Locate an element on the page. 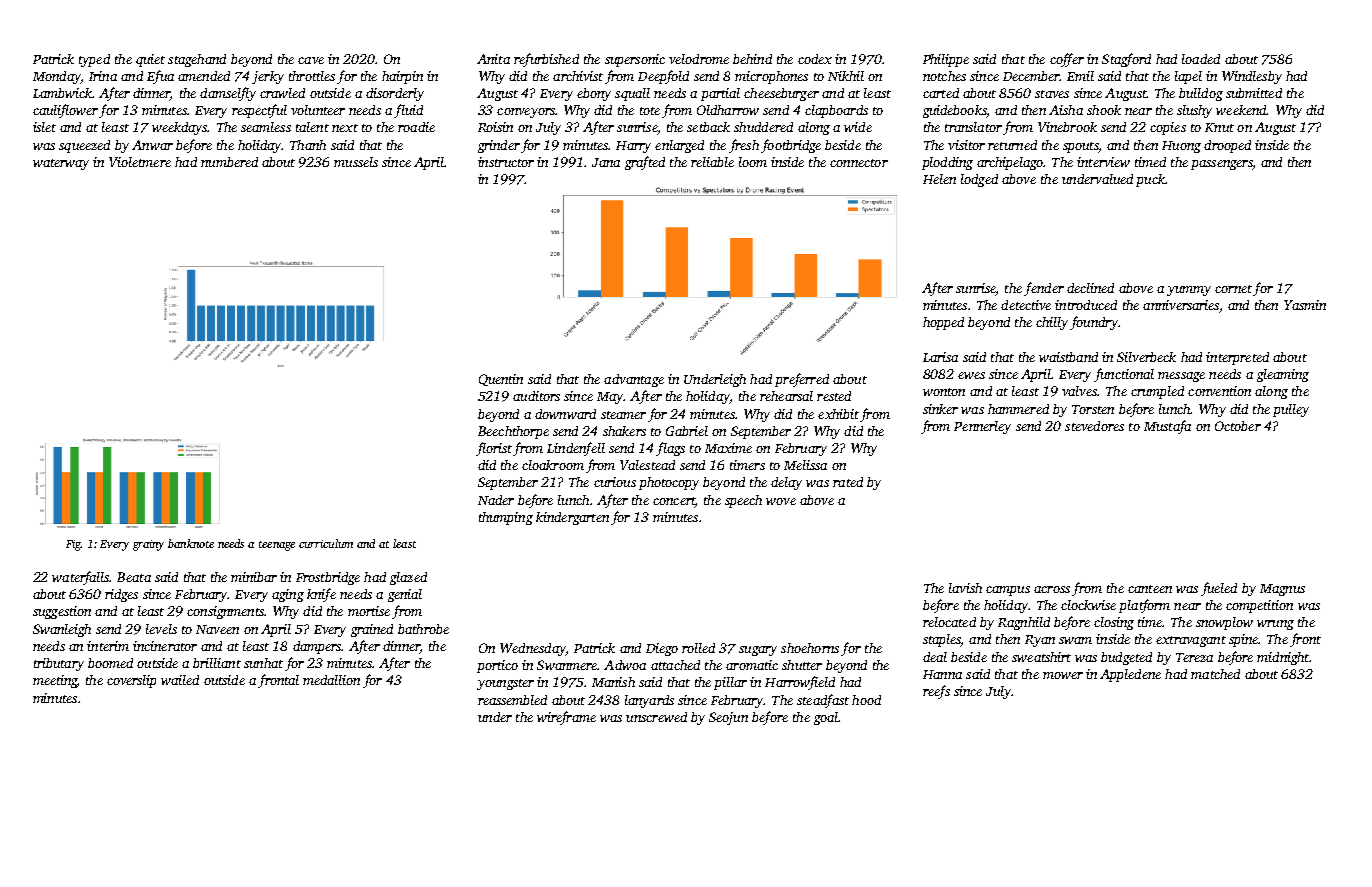 Image resolution: width=1372 pixels, height=887 pixels. across is located at coordinates (1052, 589).
